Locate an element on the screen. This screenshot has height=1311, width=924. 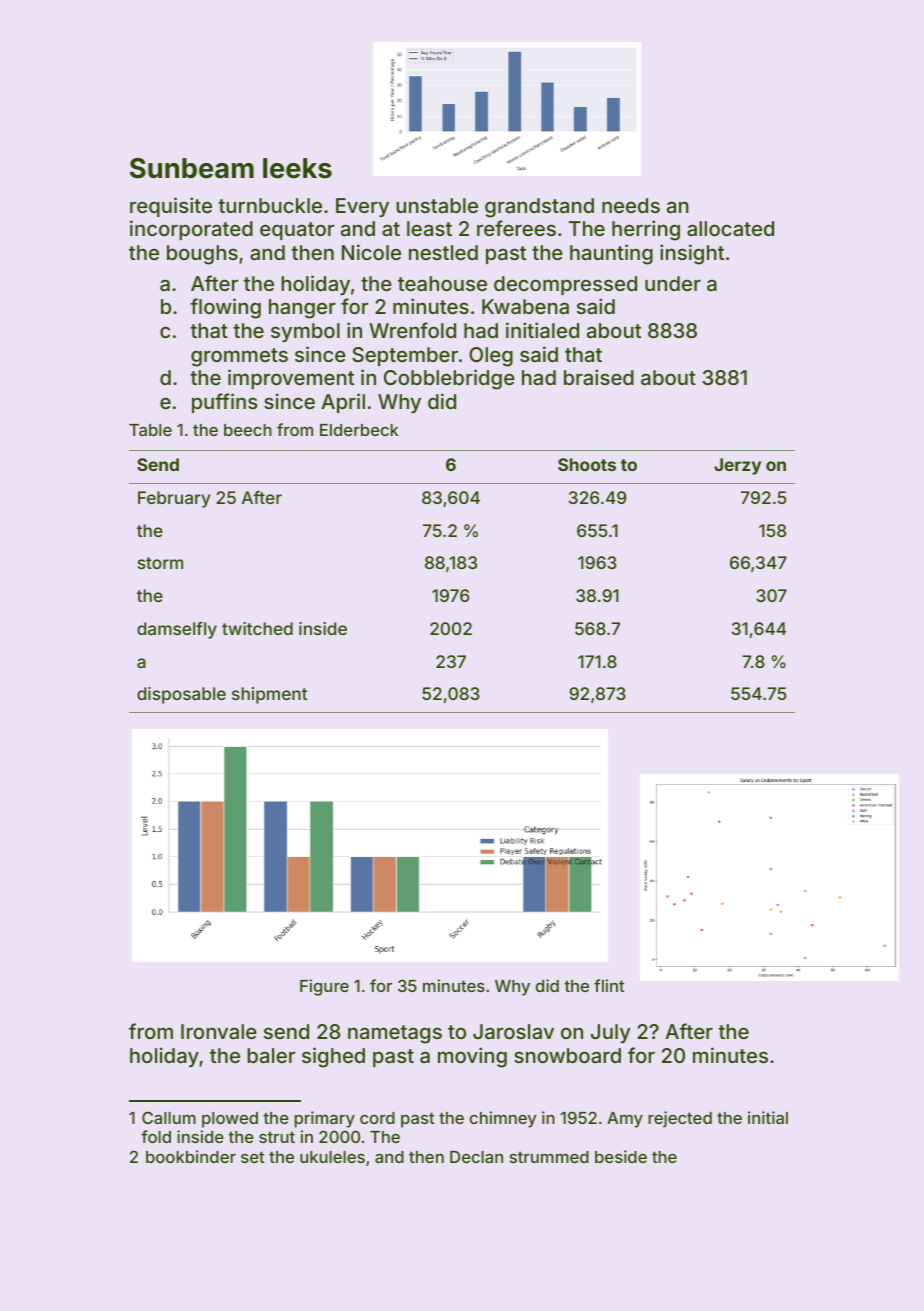
disposable is located at coordinates (181, 695).
